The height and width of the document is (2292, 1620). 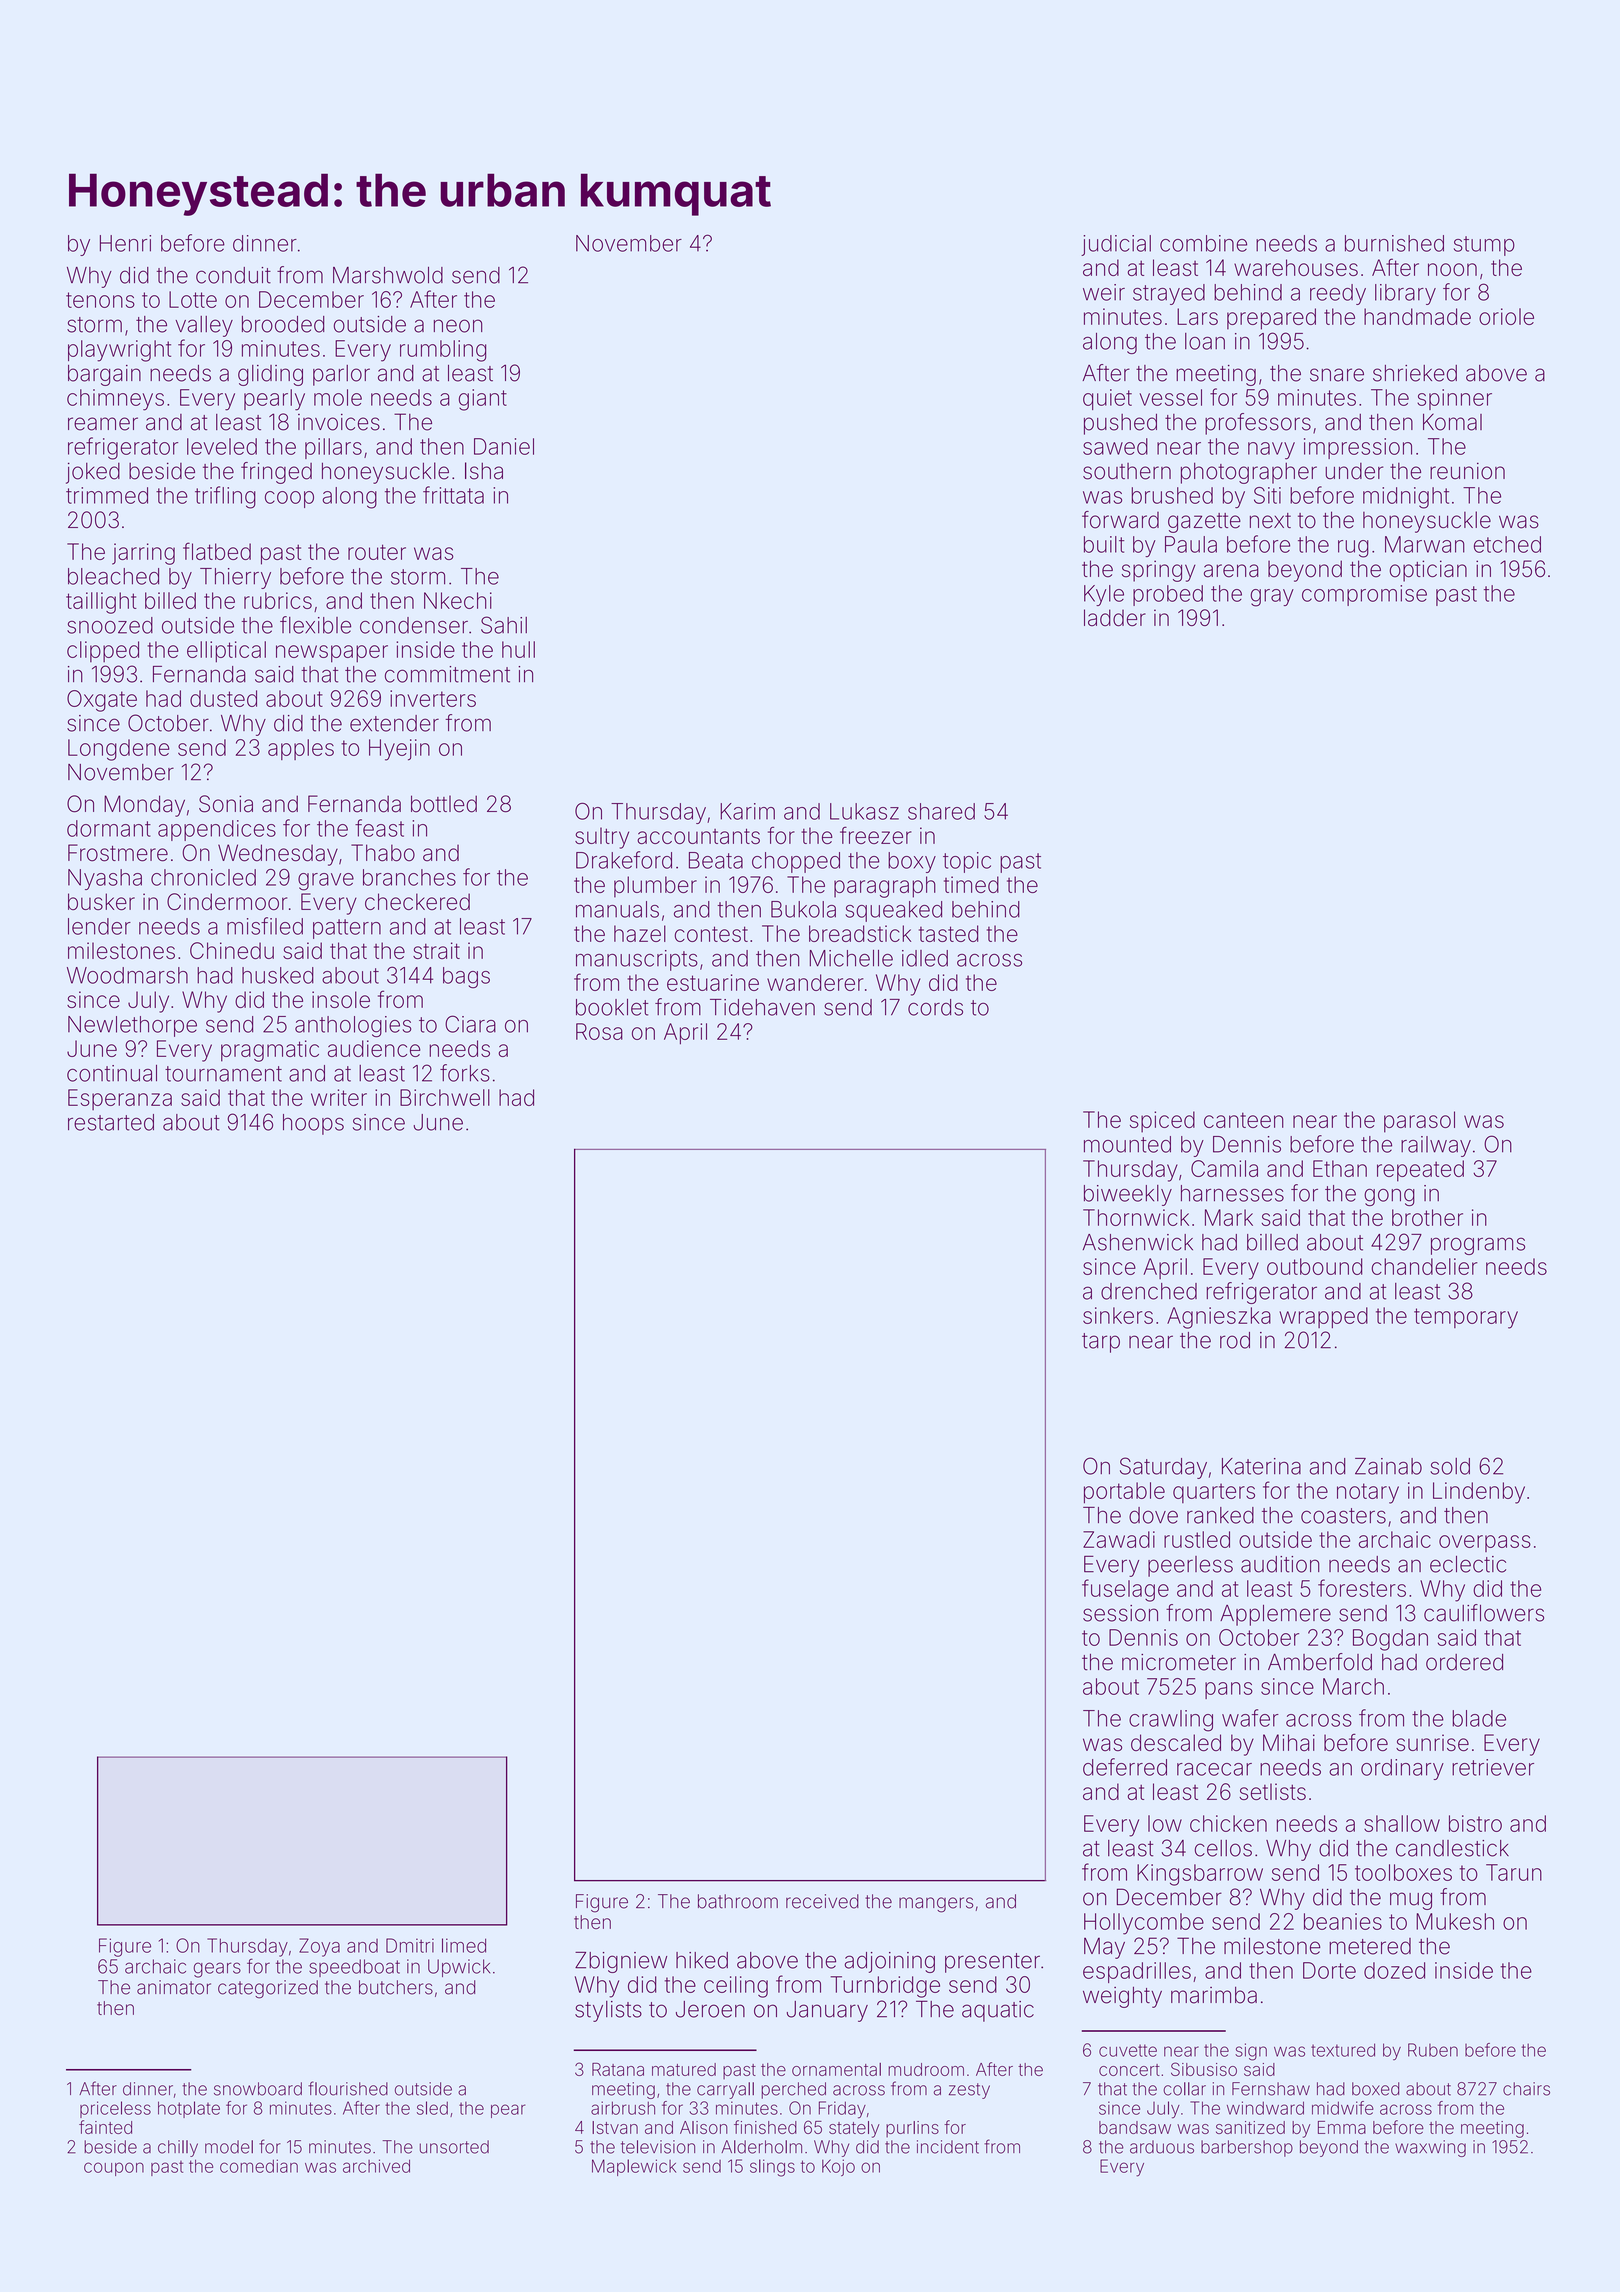 What do you see at coordinates (1247, 2148) in the document?
I see `barbershop` at bounding box center [1247, 2148].
